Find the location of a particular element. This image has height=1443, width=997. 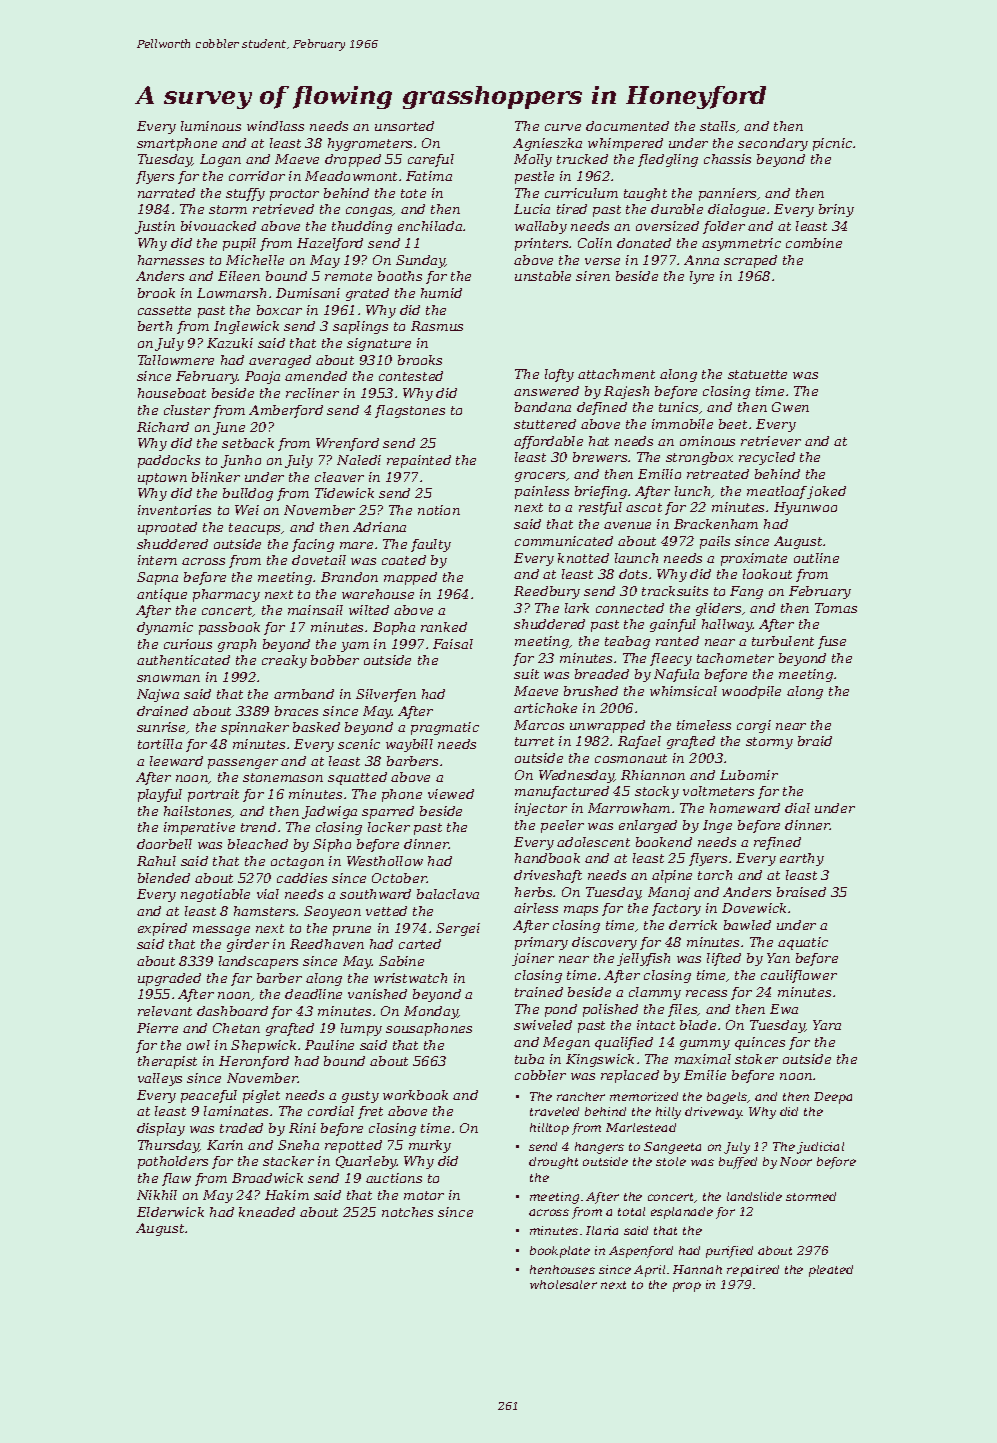

lofty is located at coordinates (559, 375).
